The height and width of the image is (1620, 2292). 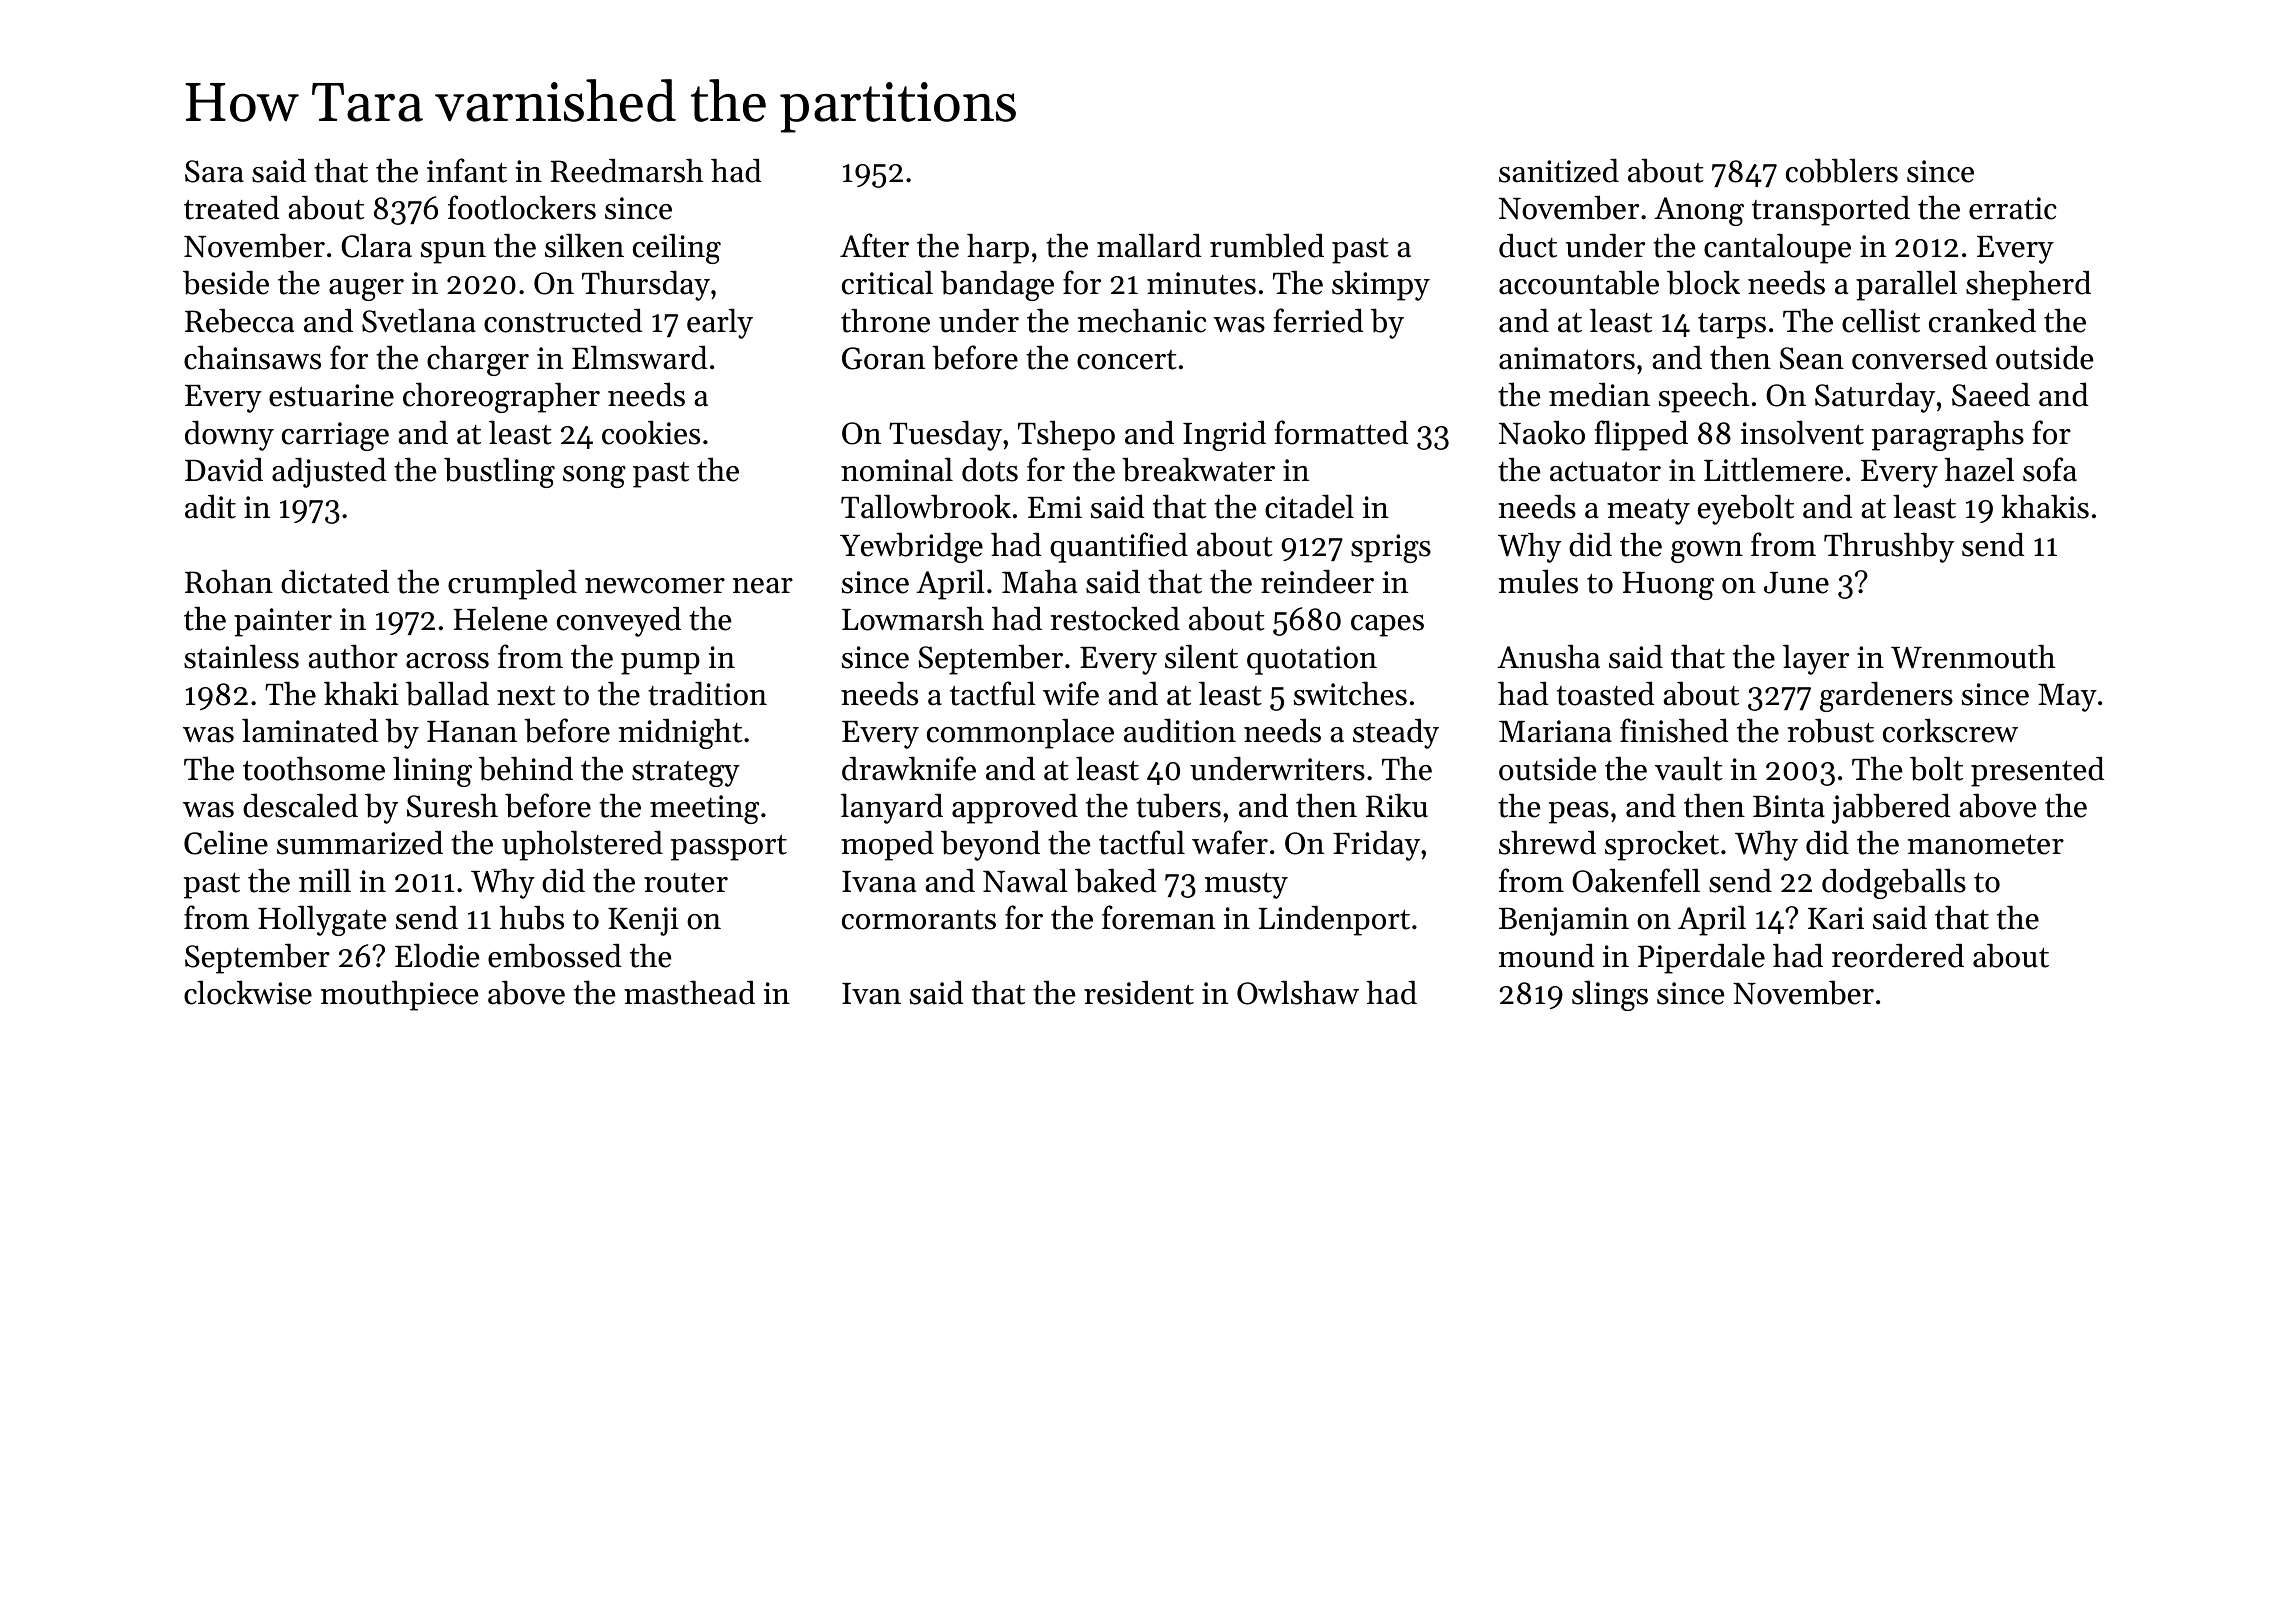 What do you see at coordinates (283, 622) in the image?
I see `painter` at bounding box center [283, 622].
